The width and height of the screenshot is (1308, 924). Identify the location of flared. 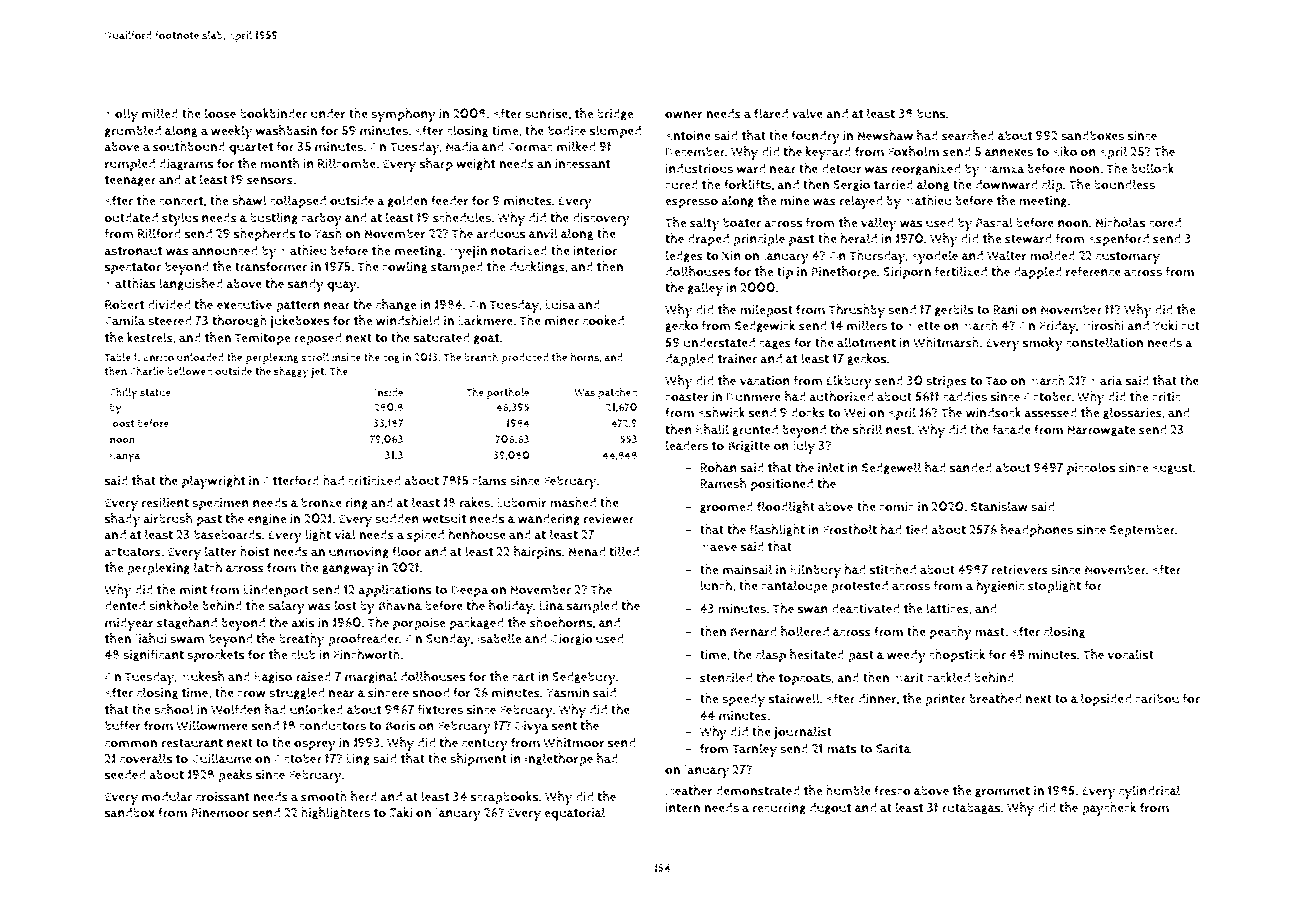
(771, 113).
